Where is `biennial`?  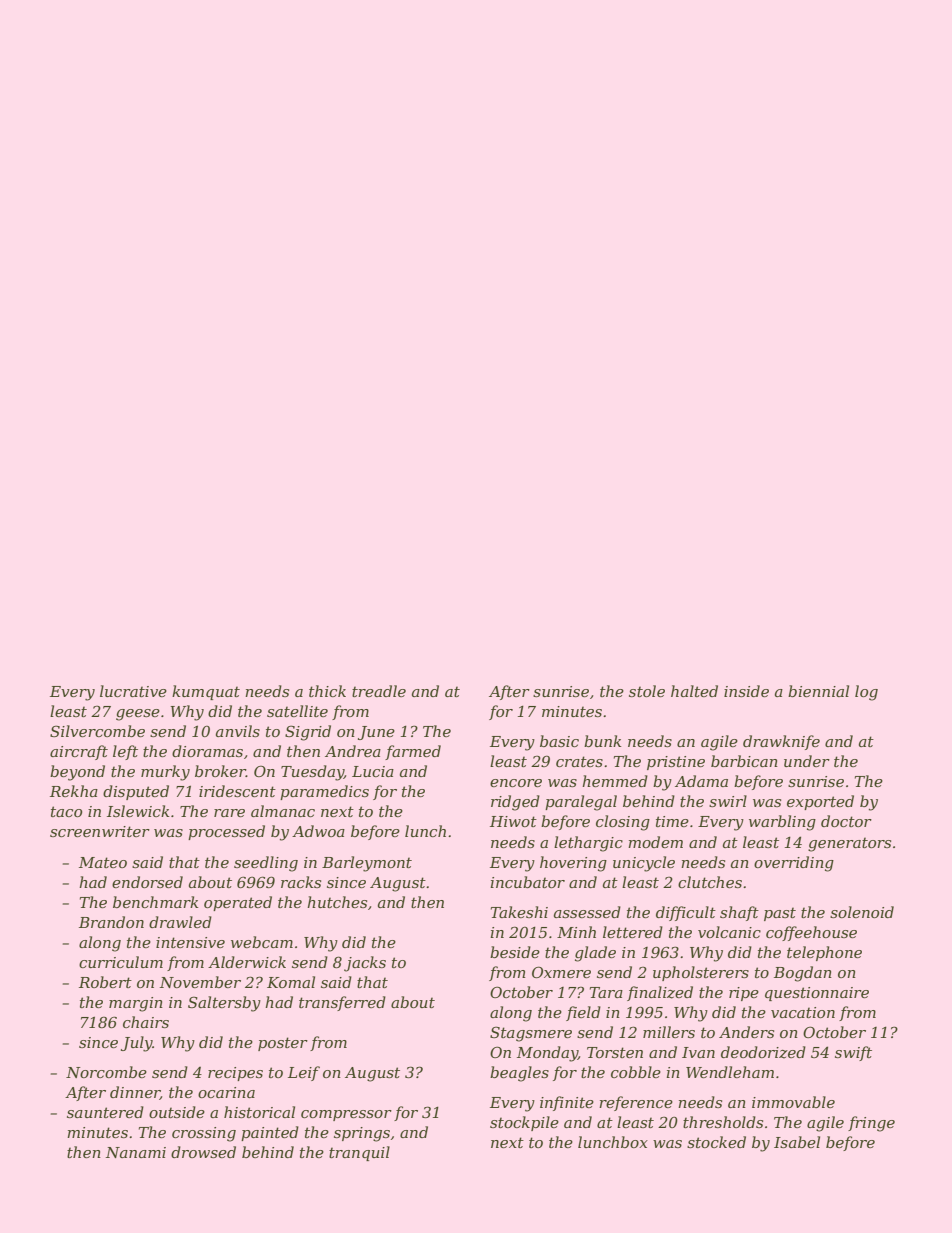
biennial is located at coordinates (818, 691).
